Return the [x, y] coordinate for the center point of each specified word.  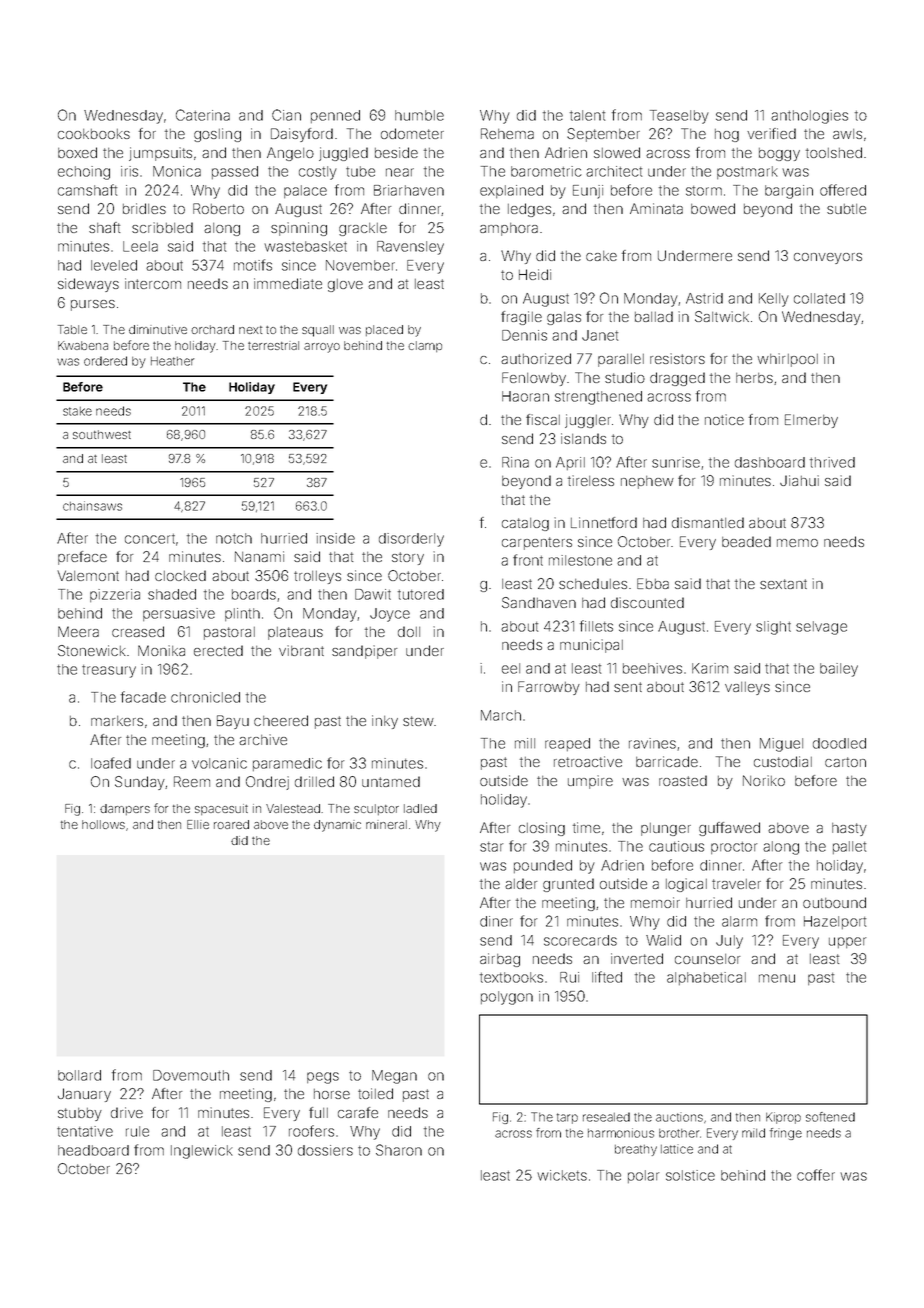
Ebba [653, 583]
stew [418, 721]
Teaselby [679, 117]
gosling [217, 135]
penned [335, 116]
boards [254, 594]
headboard [93, 1150]
